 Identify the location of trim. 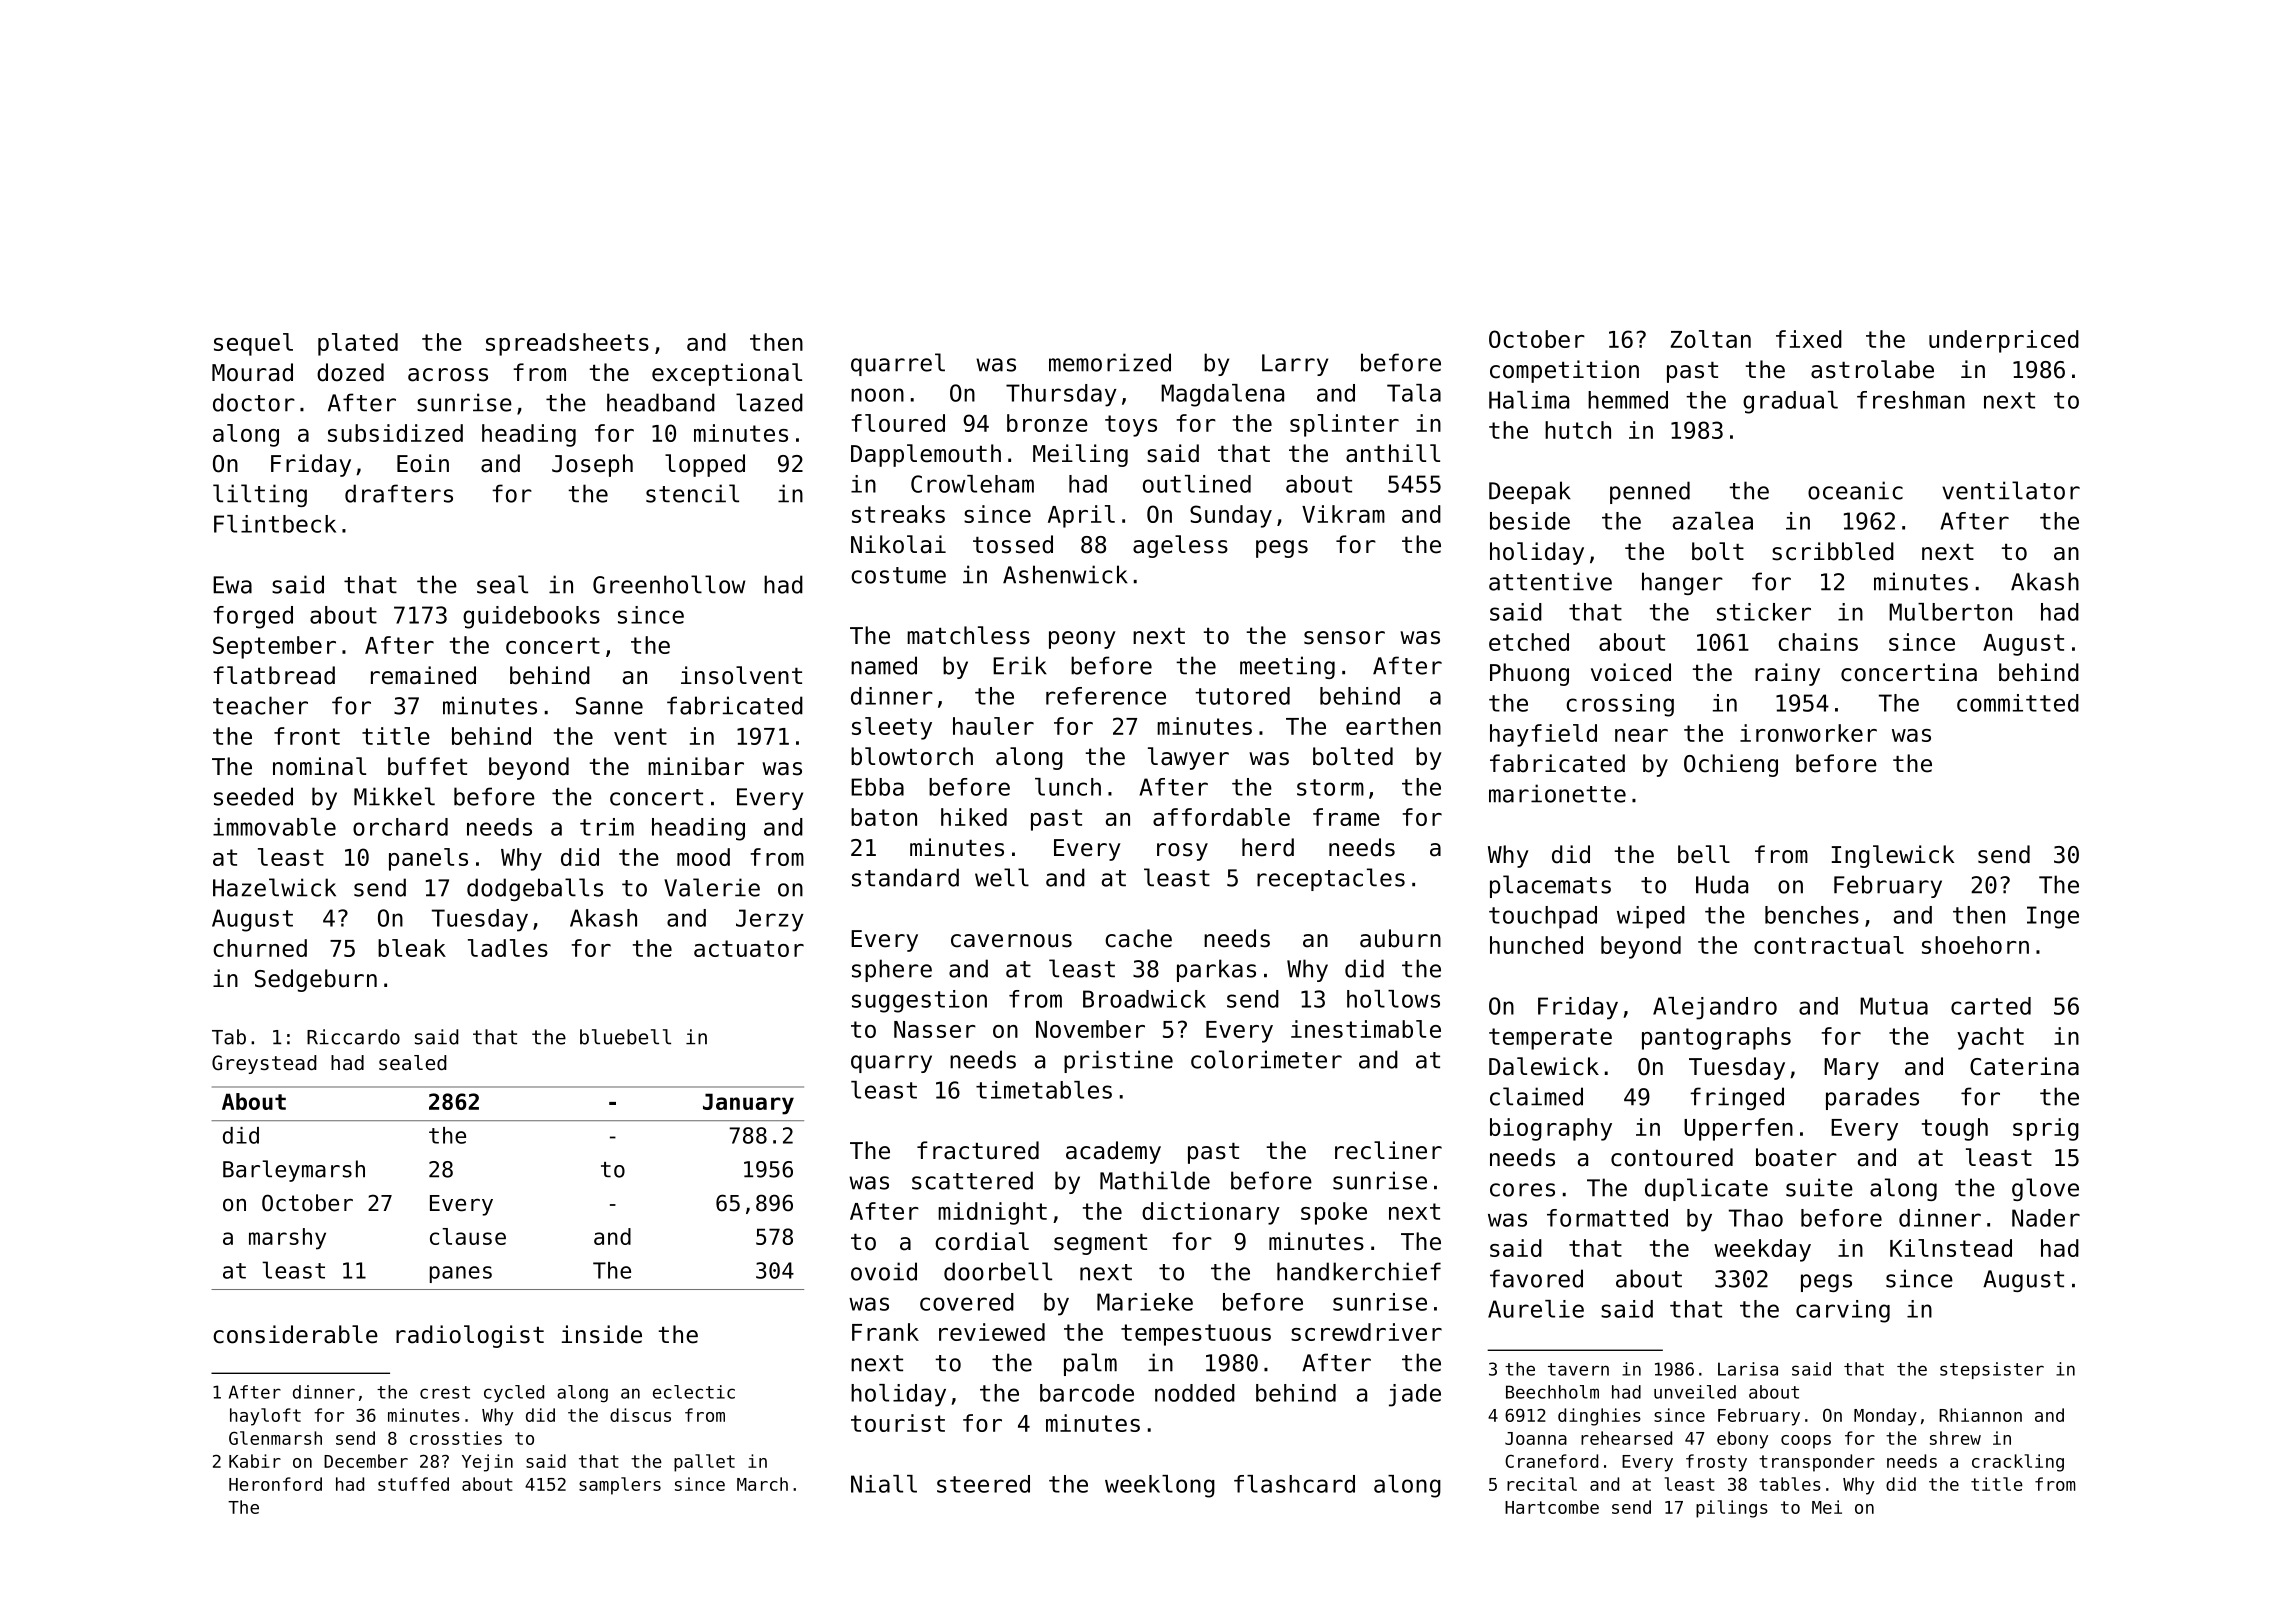
(607, 827).
